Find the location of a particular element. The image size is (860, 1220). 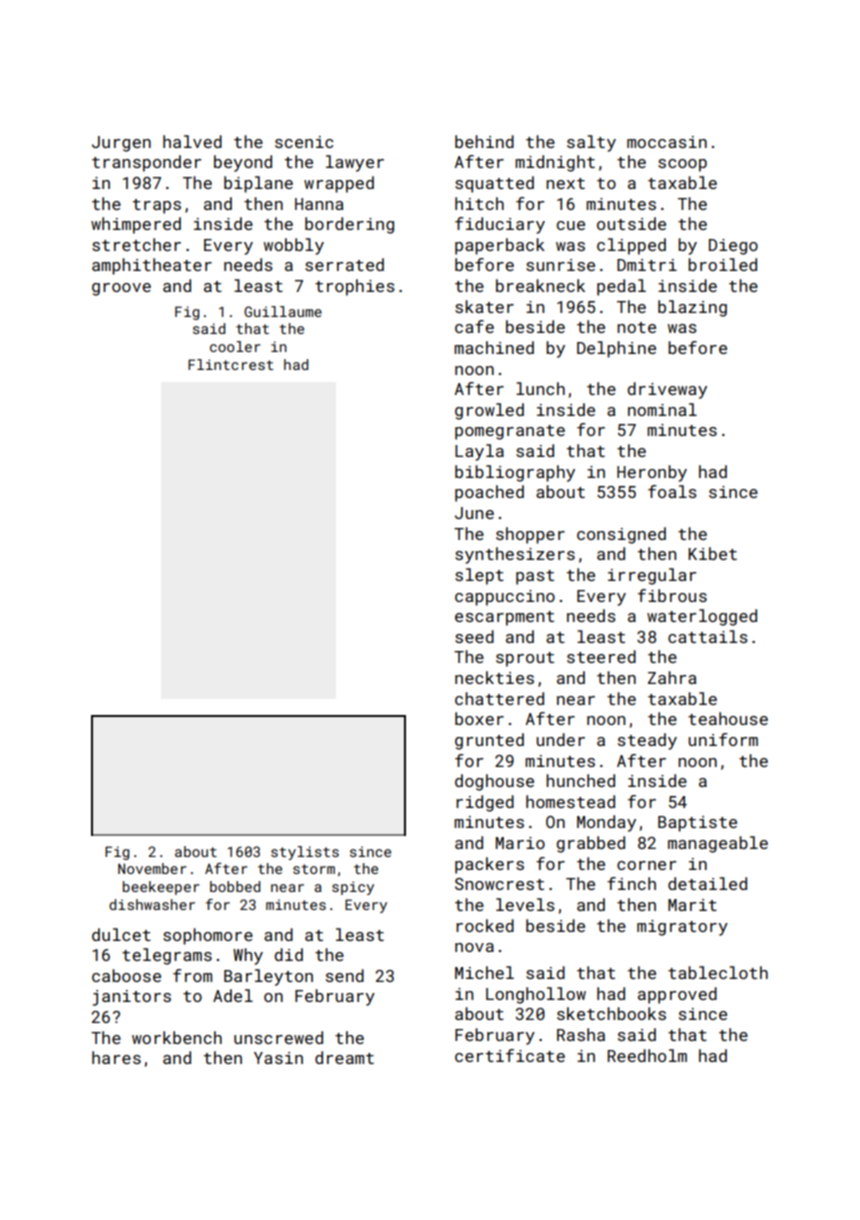

janitors is located at coordinates (132, 998).
